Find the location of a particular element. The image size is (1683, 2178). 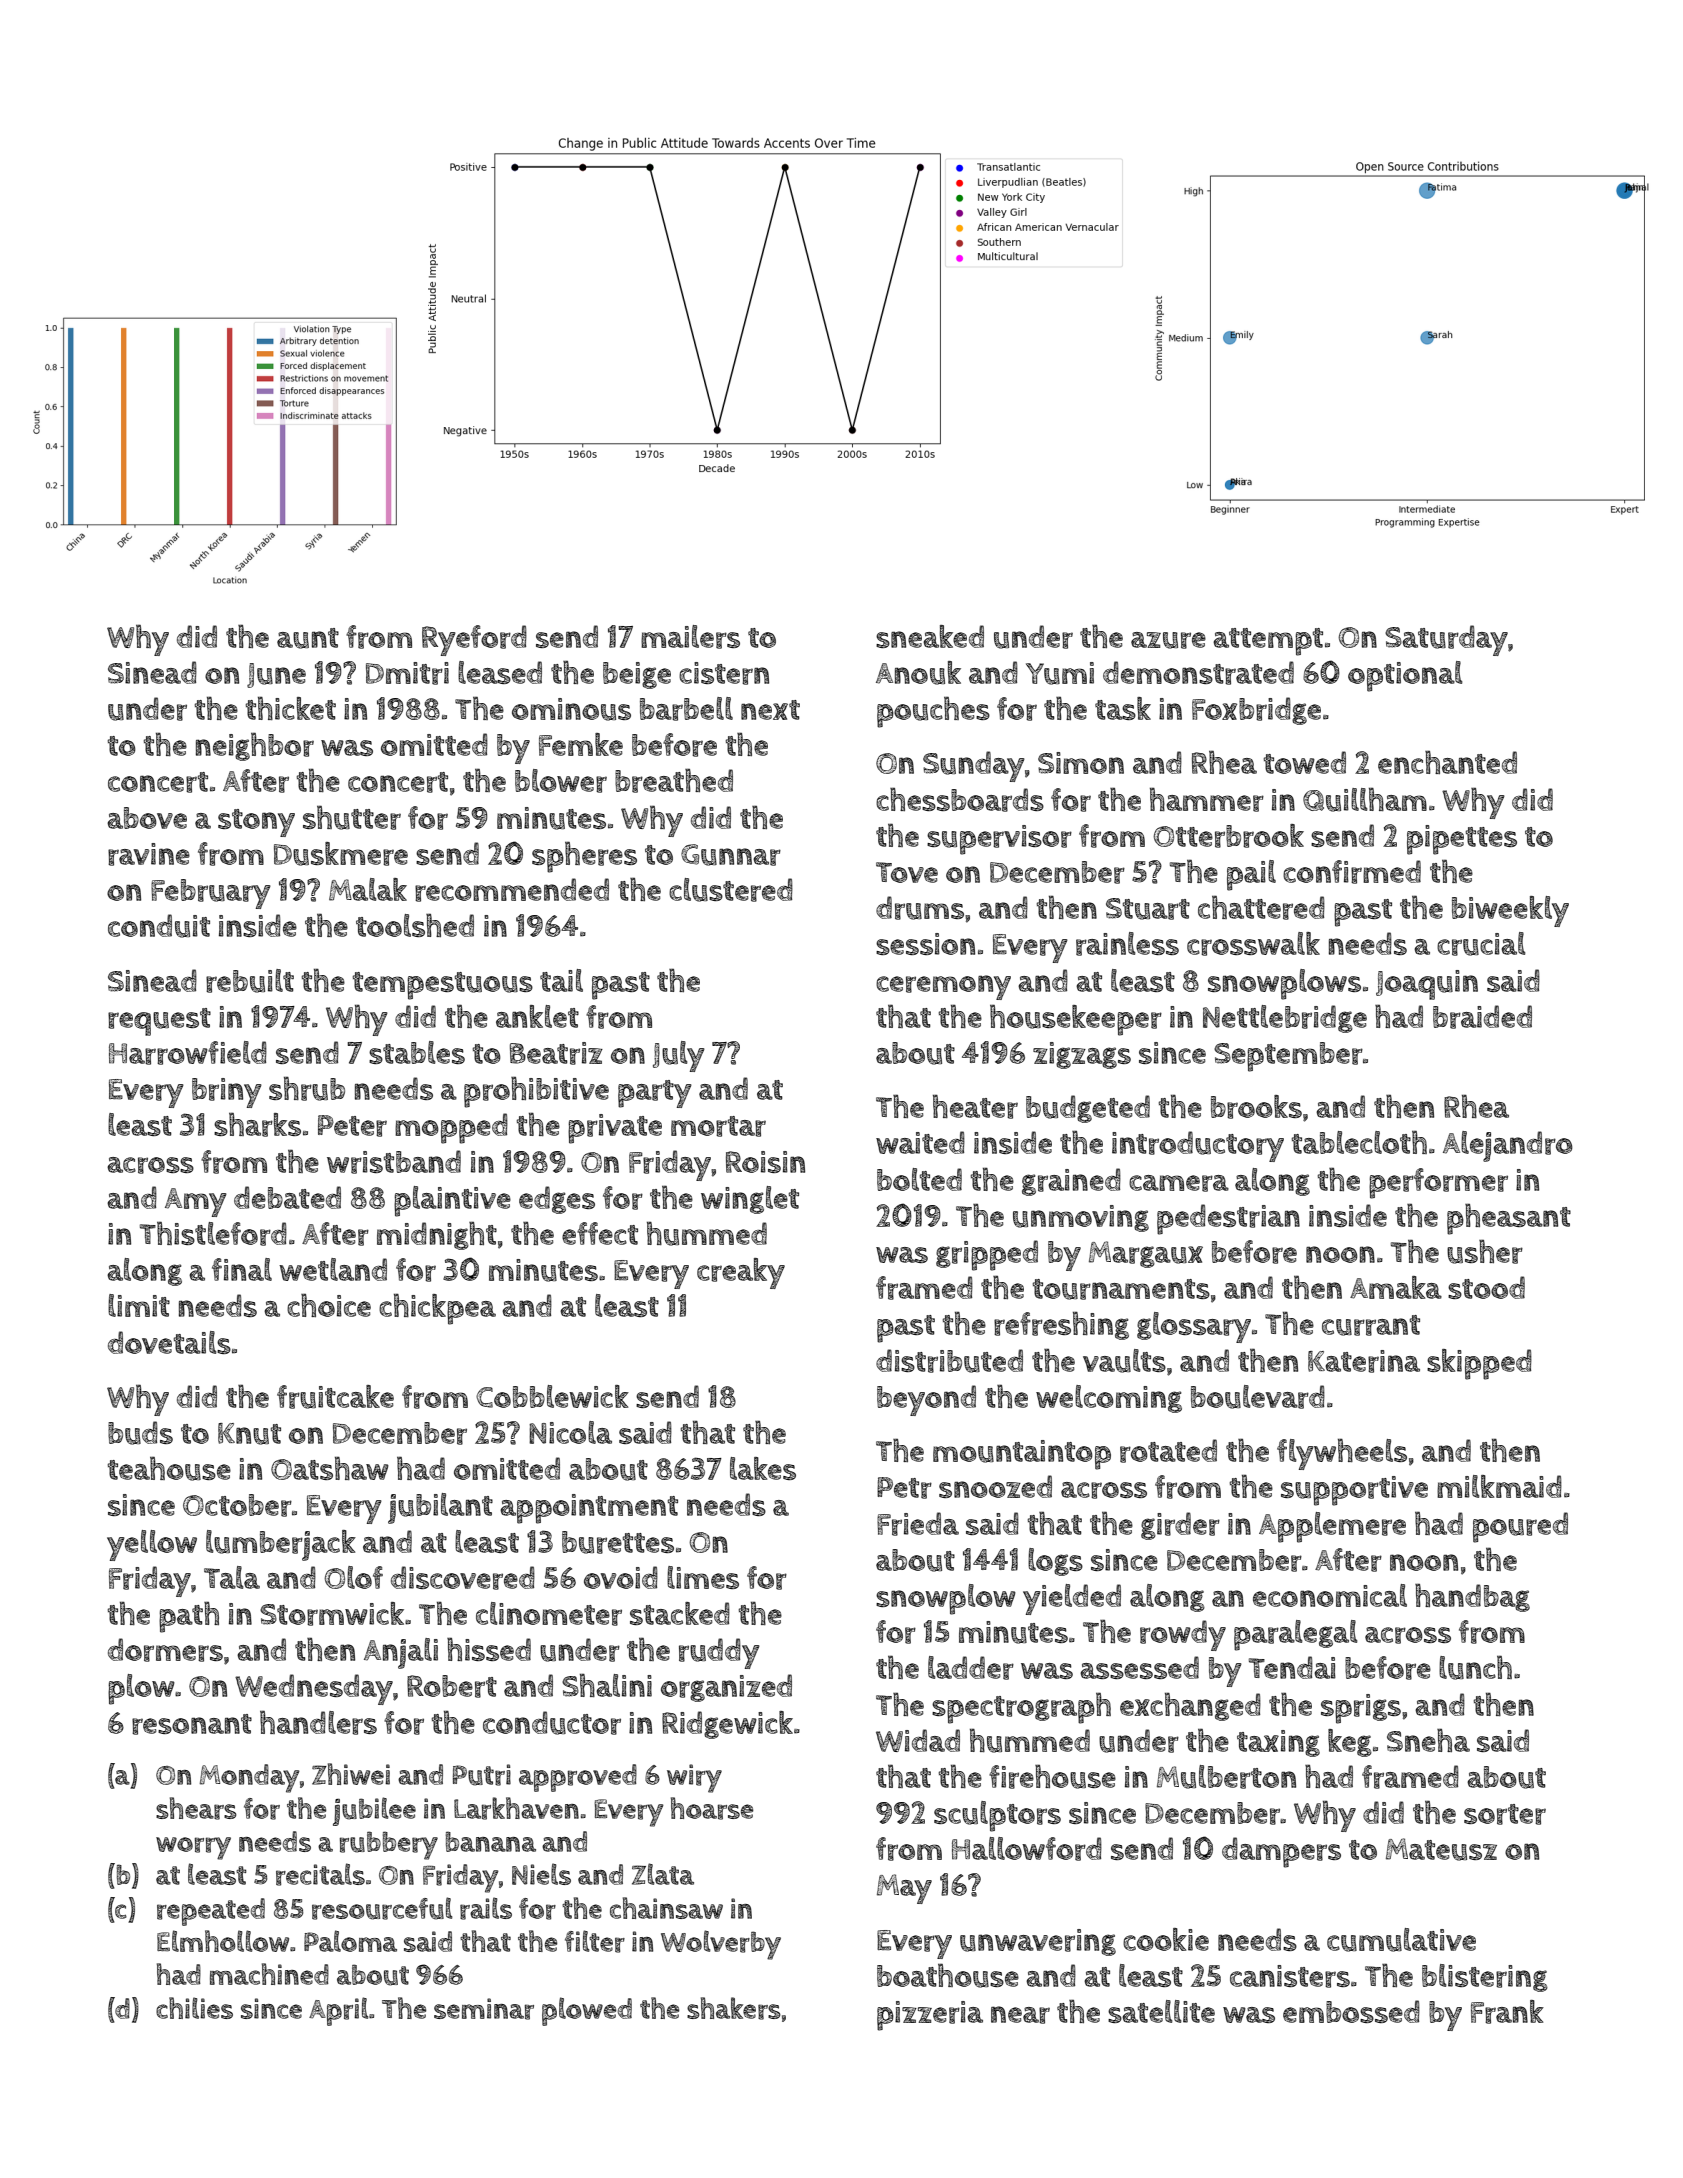

distributed is located at coordinates (949, 1361).
